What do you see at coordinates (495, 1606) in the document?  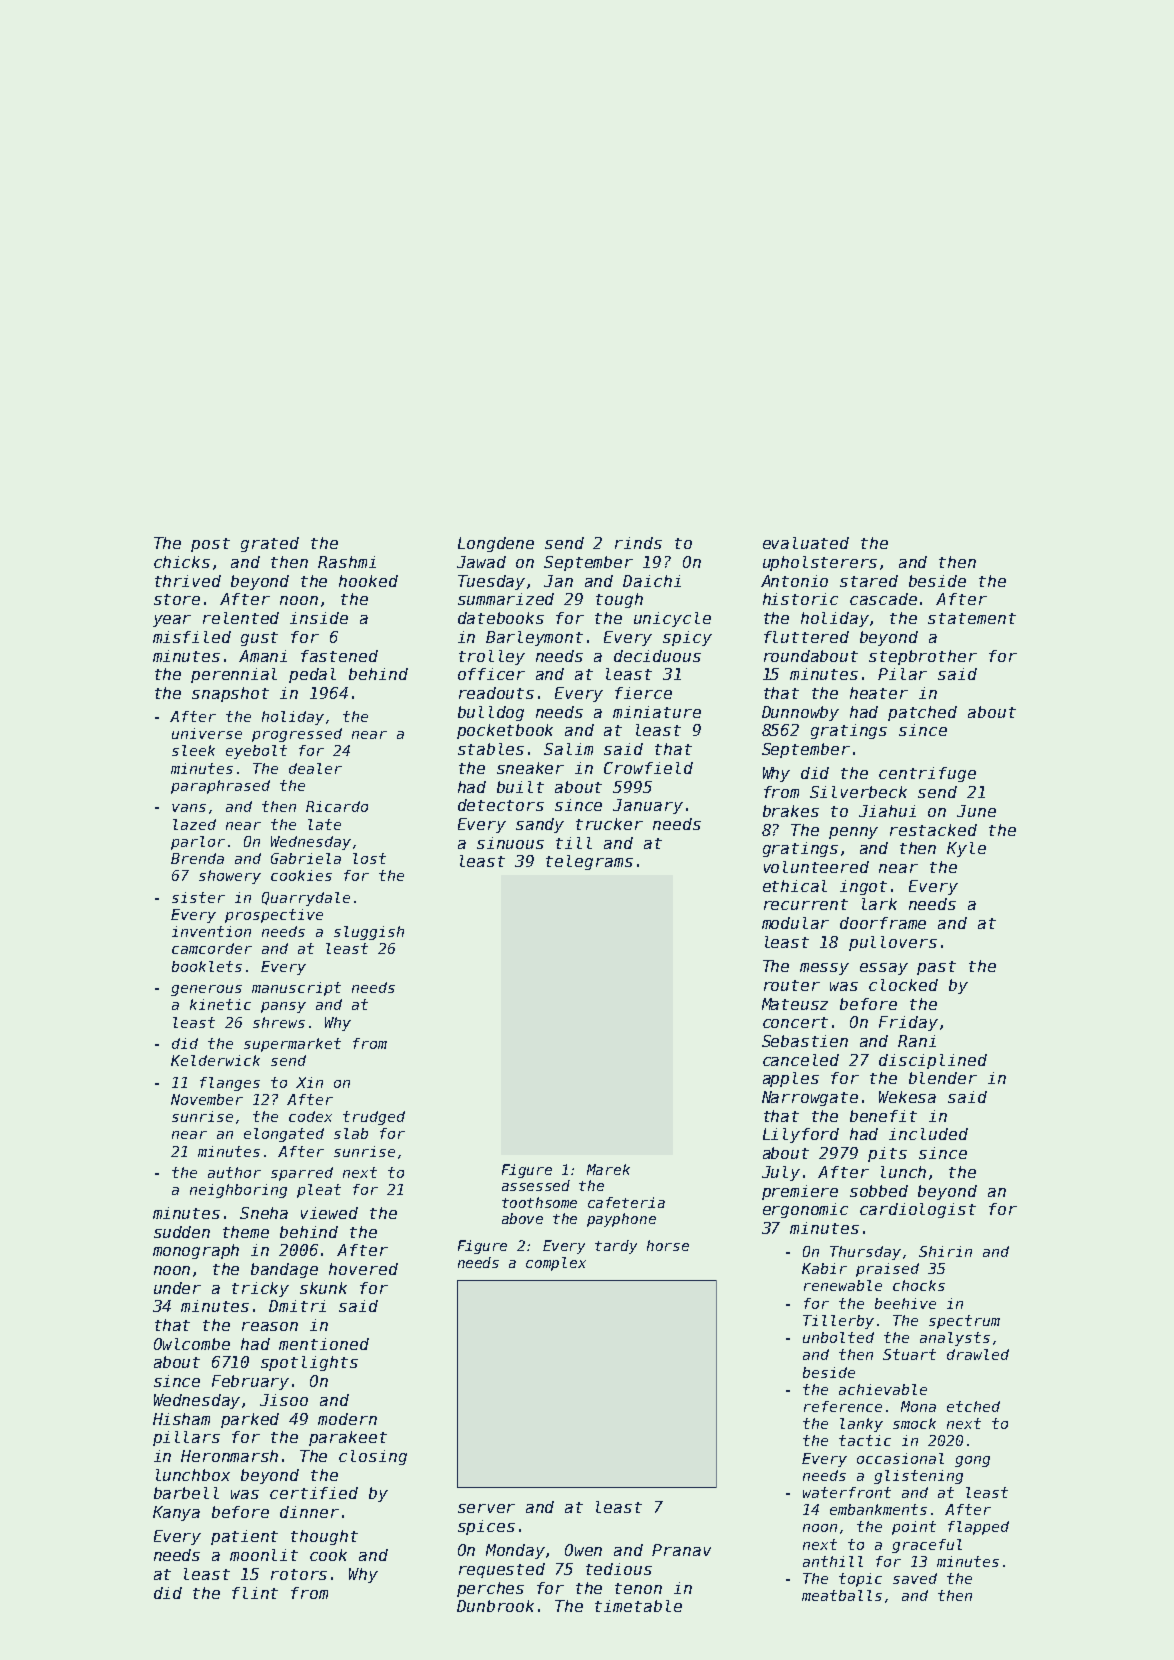 I see `Dunbrook` at bounding box center [495, 1606].
